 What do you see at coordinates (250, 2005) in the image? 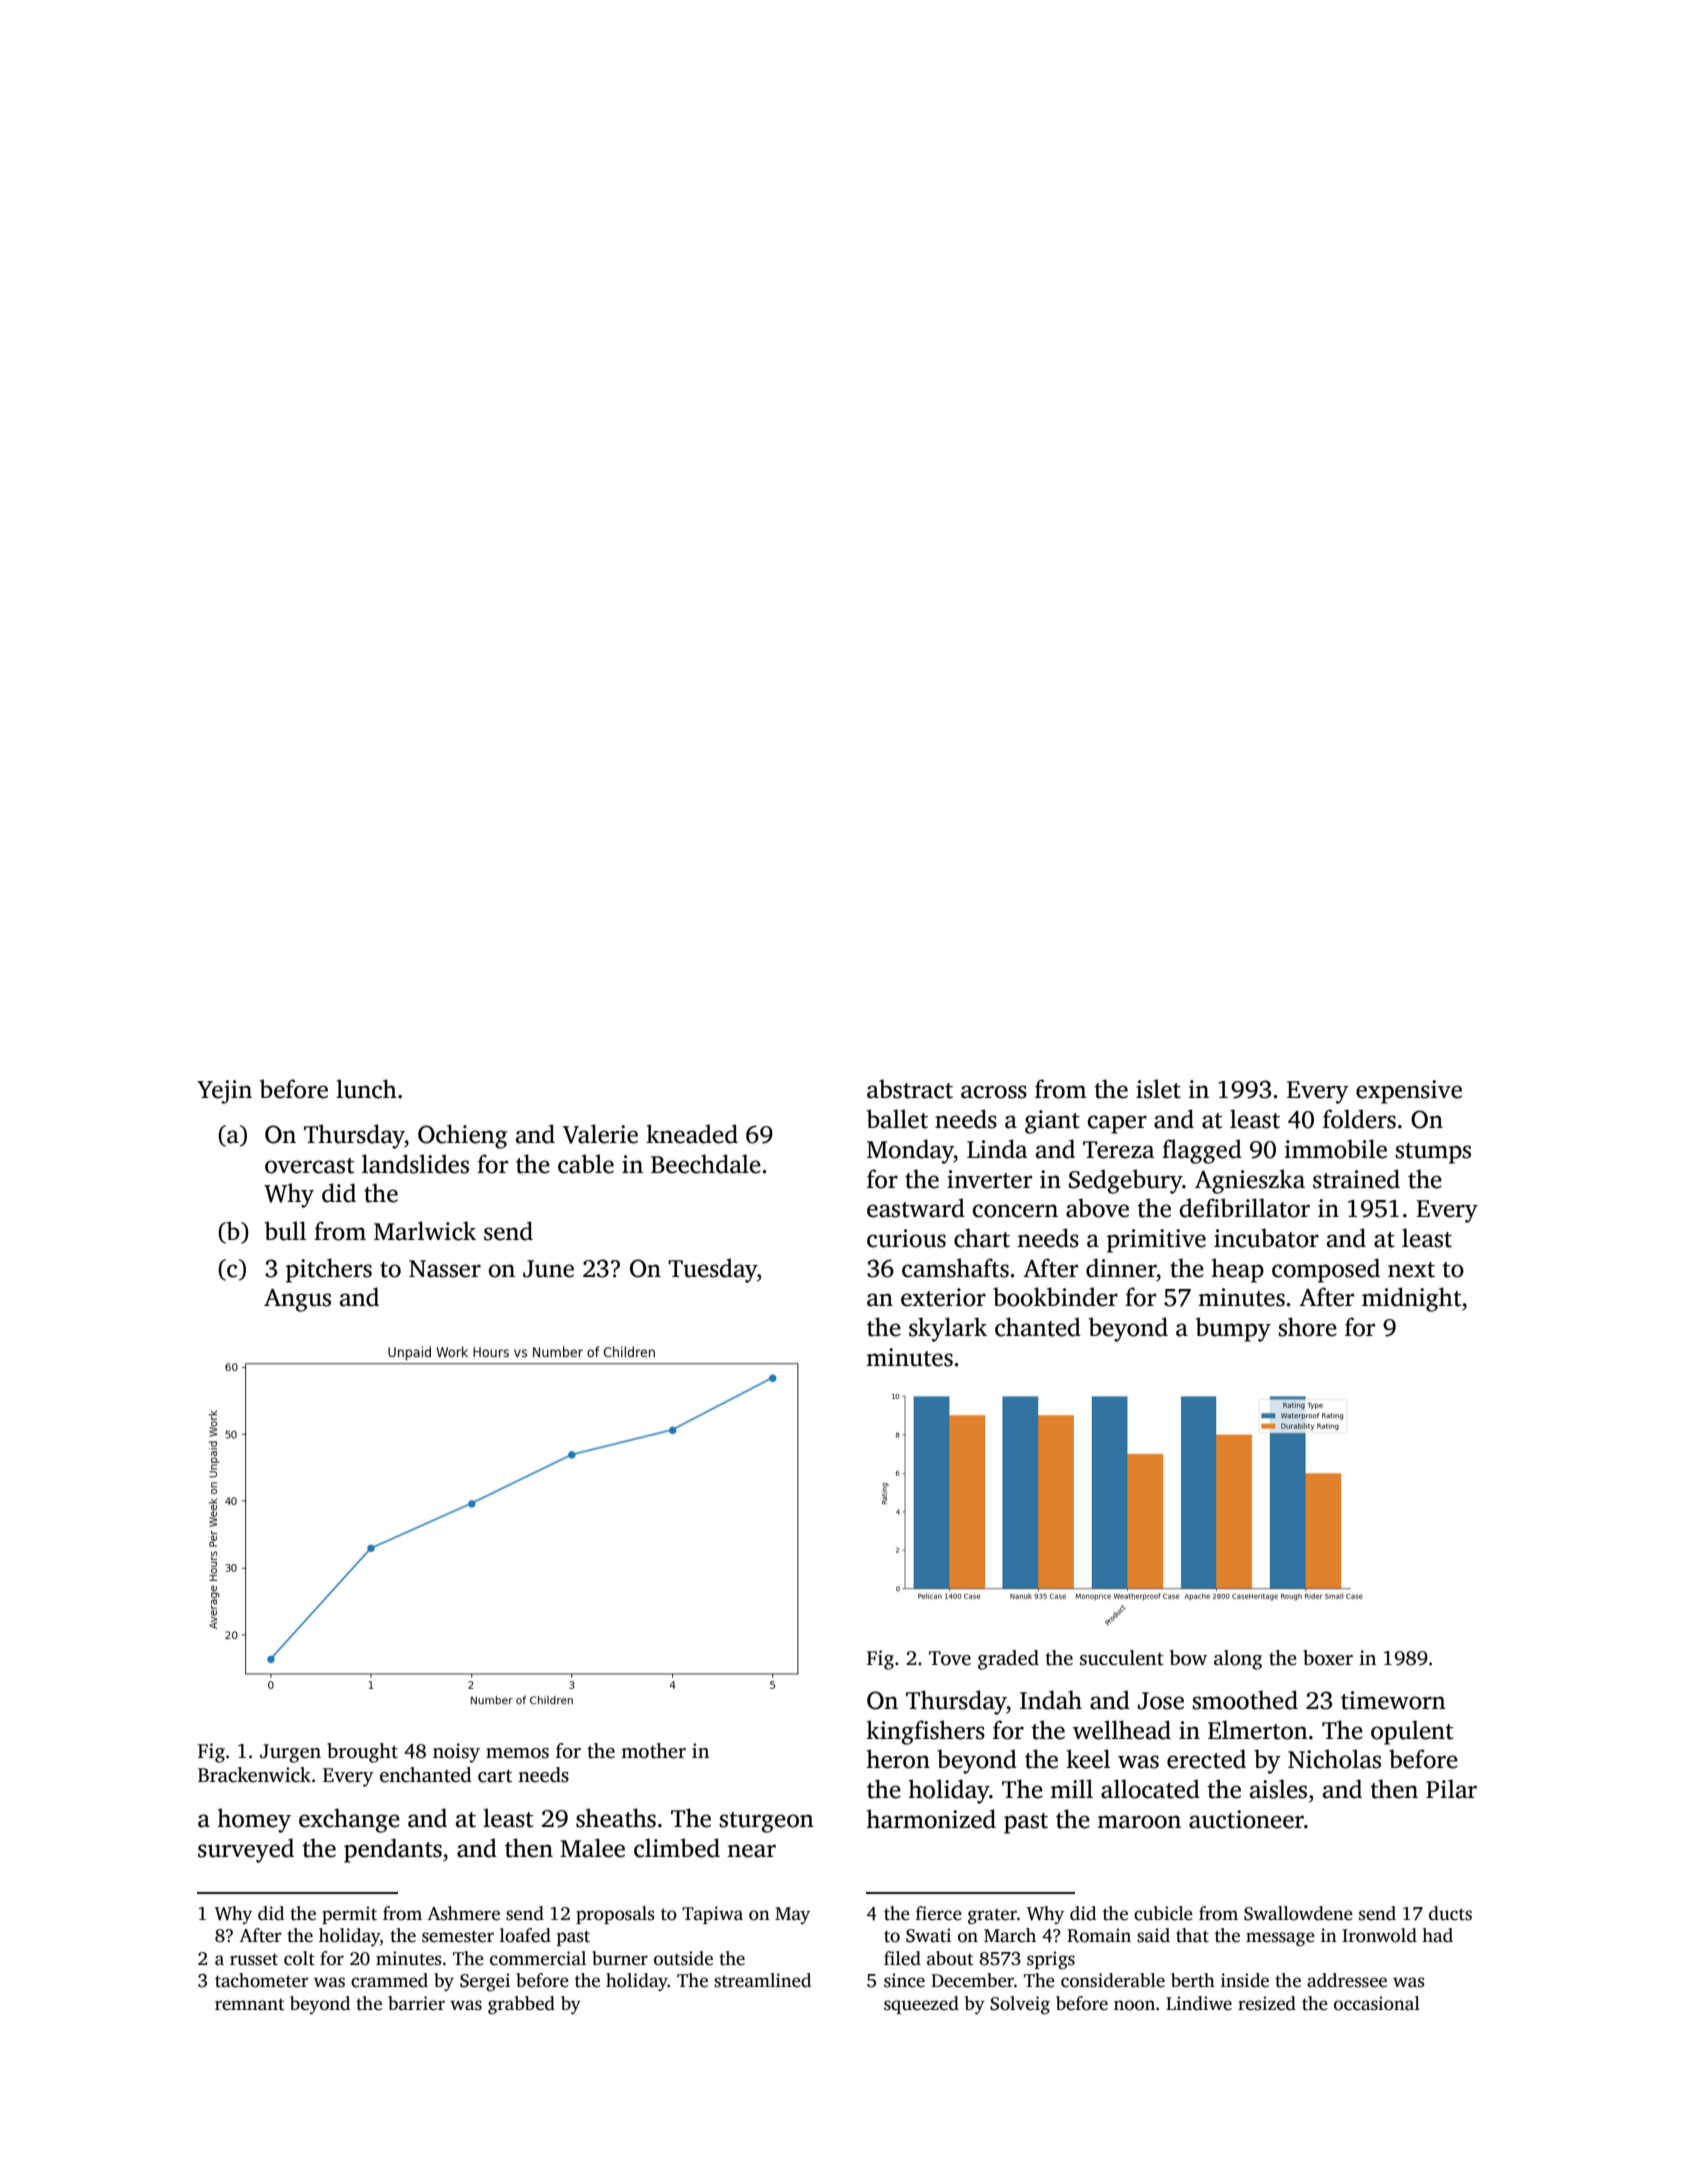
I see `remnant` at bounding box center [250, 2005].
